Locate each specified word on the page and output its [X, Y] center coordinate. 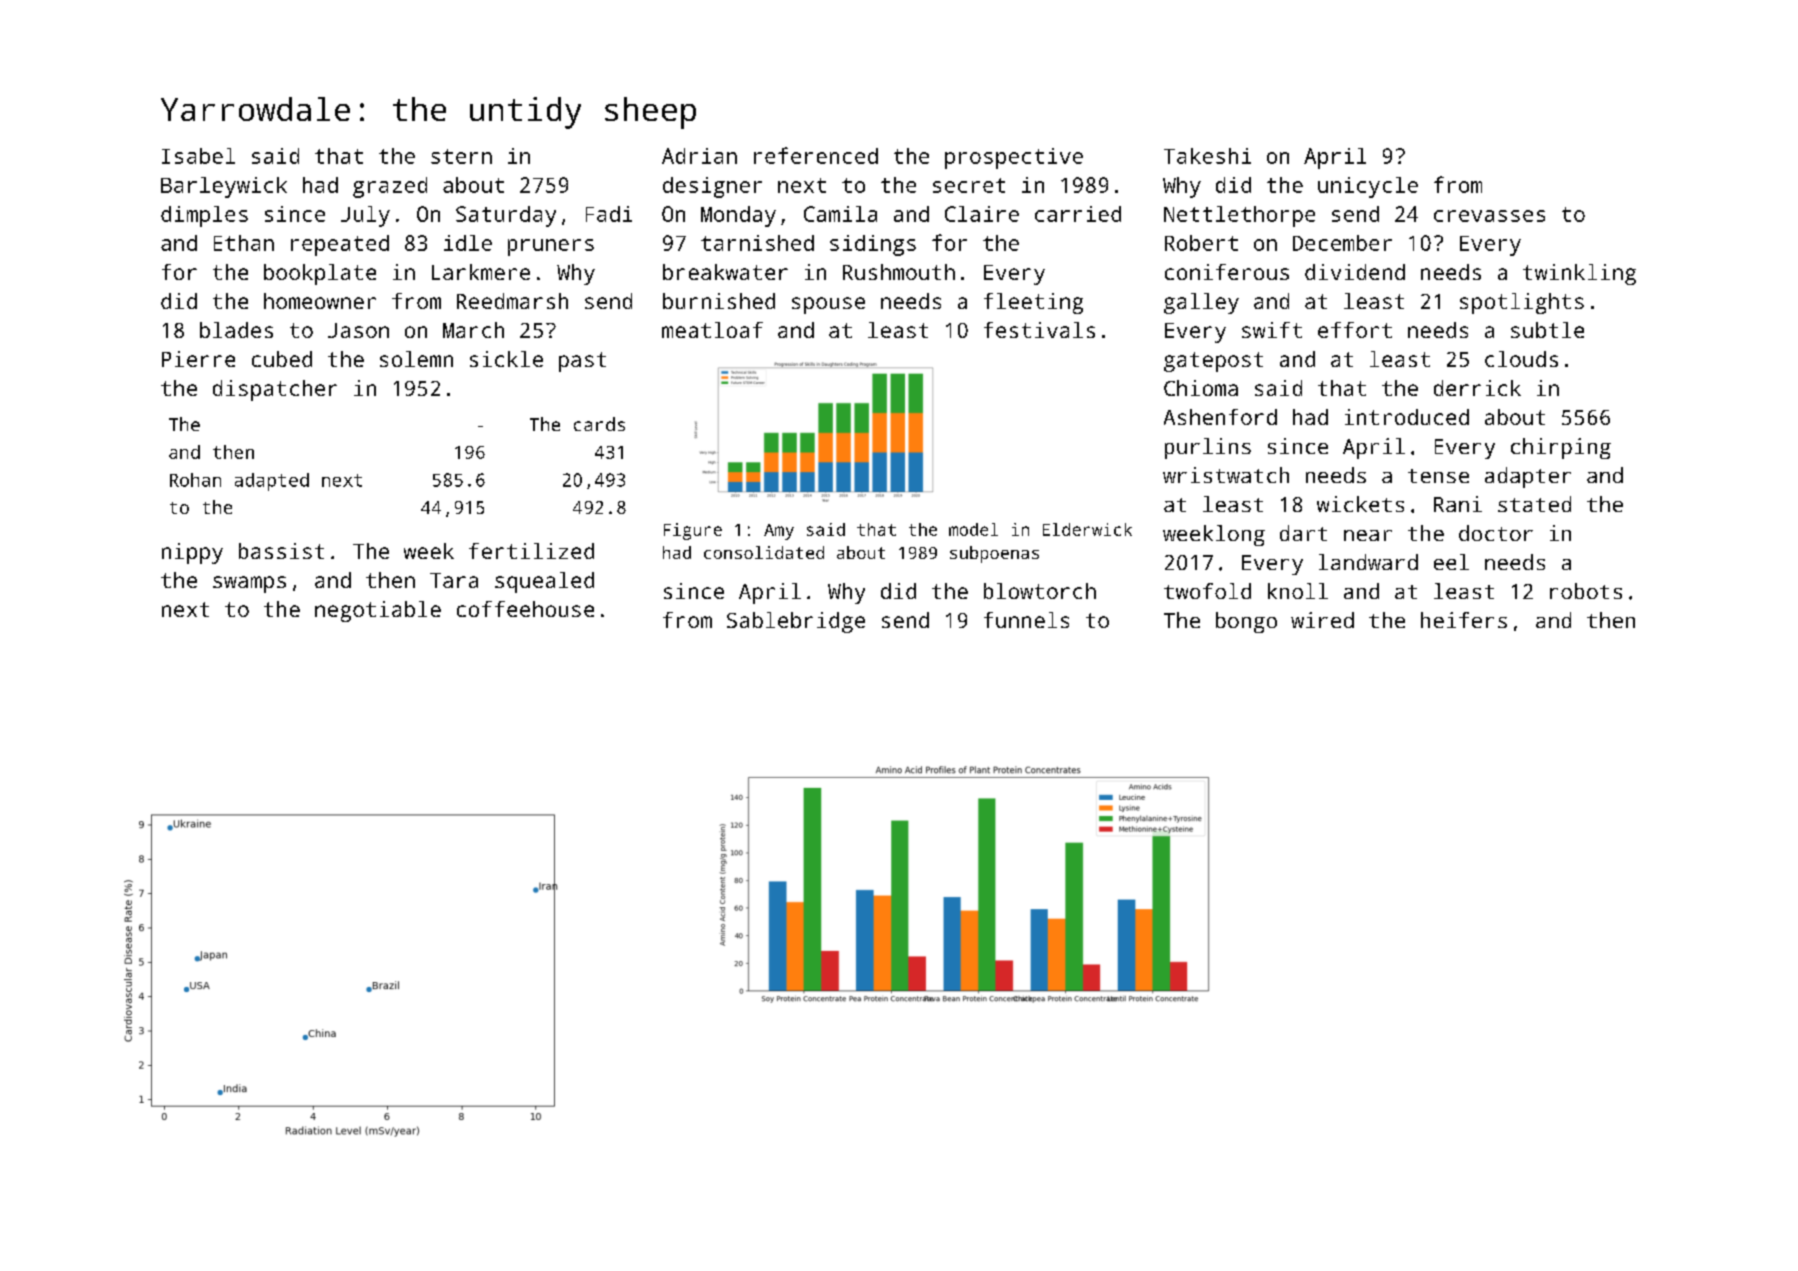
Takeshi [1207, 156]
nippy [192, 553]
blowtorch [1040, 591]
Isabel [198, 156]
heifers [1464, 620]
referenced [816, 155]
